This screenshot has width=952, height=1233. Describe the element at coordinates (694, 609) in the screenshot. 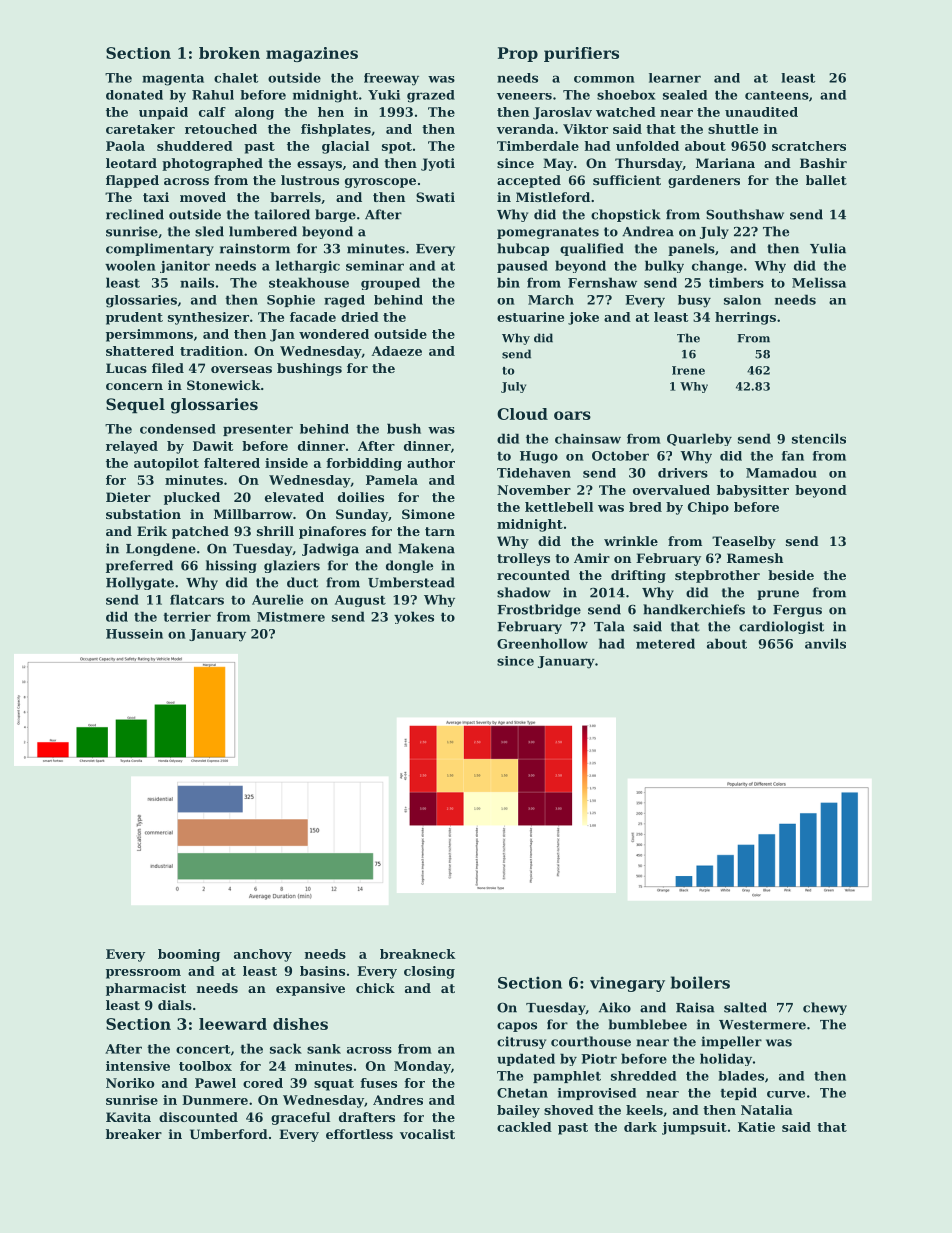

I see `handkerchiefs` at that location.
